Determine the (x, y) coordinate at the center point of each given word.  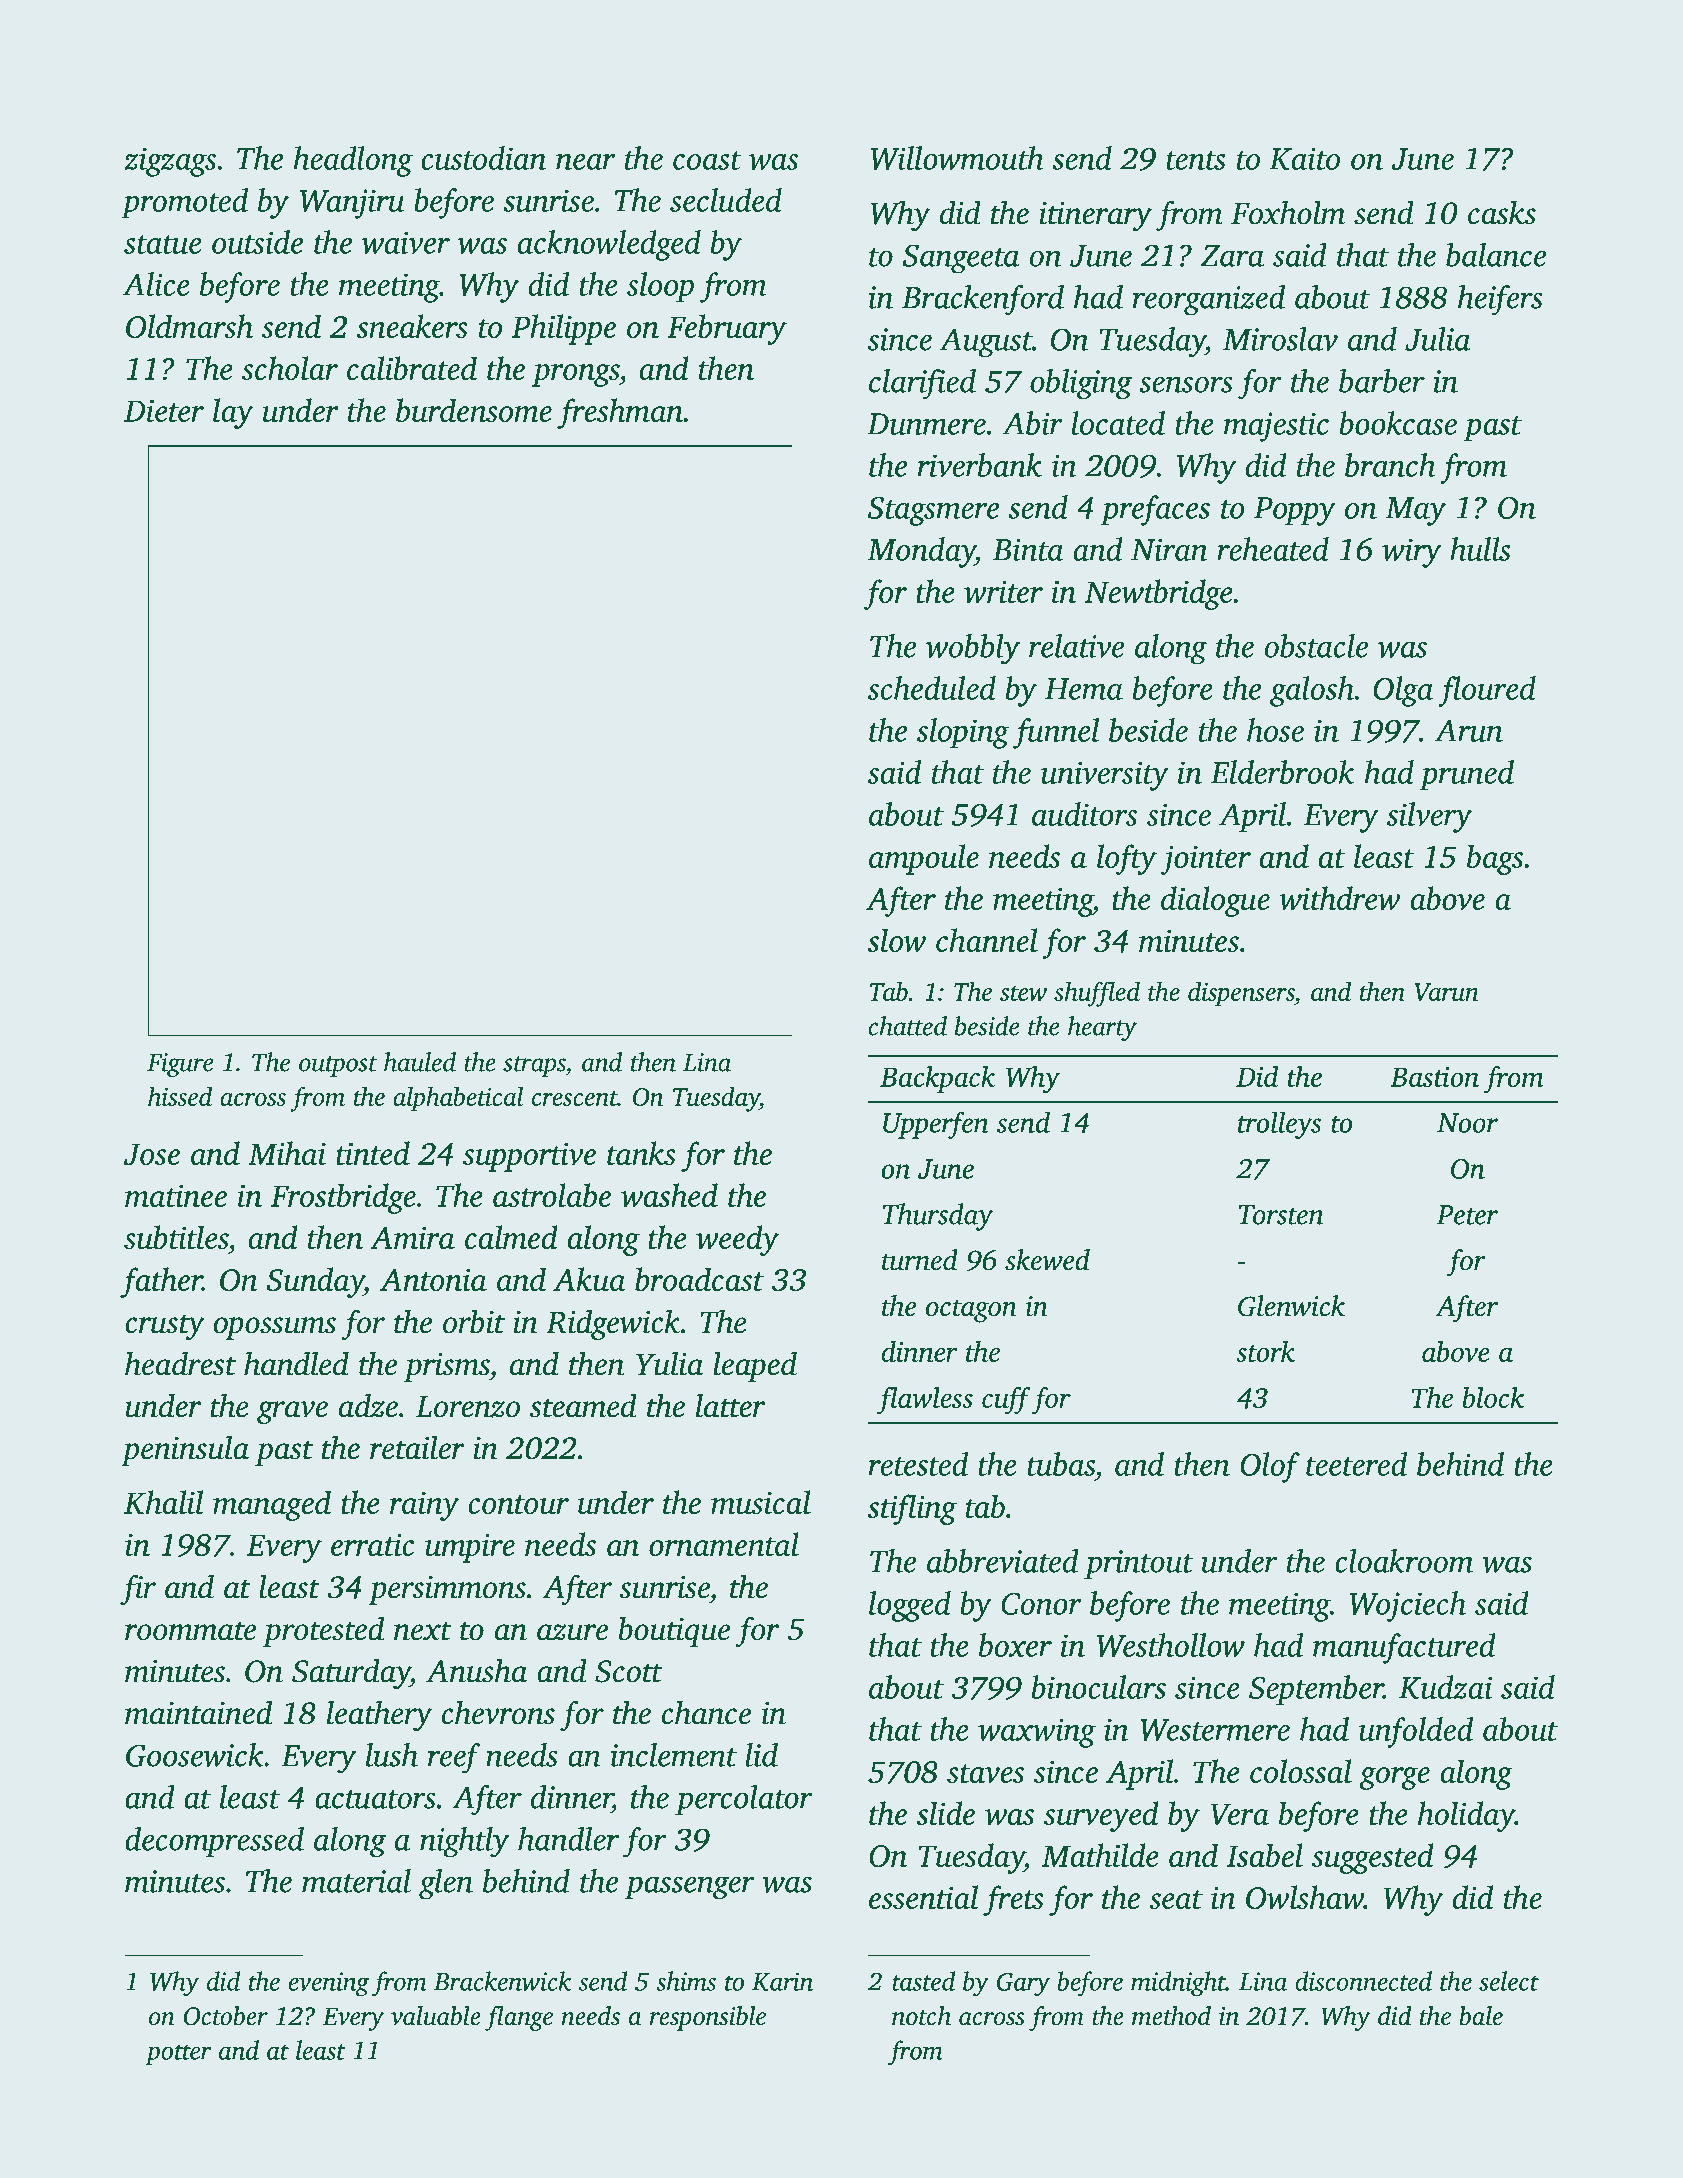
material (356, 1881)
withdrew (1340, 898)
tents (1196, 160)
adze (368, 1405)
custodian (483, 158)
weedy (737, 1240)
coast (707, 160)
